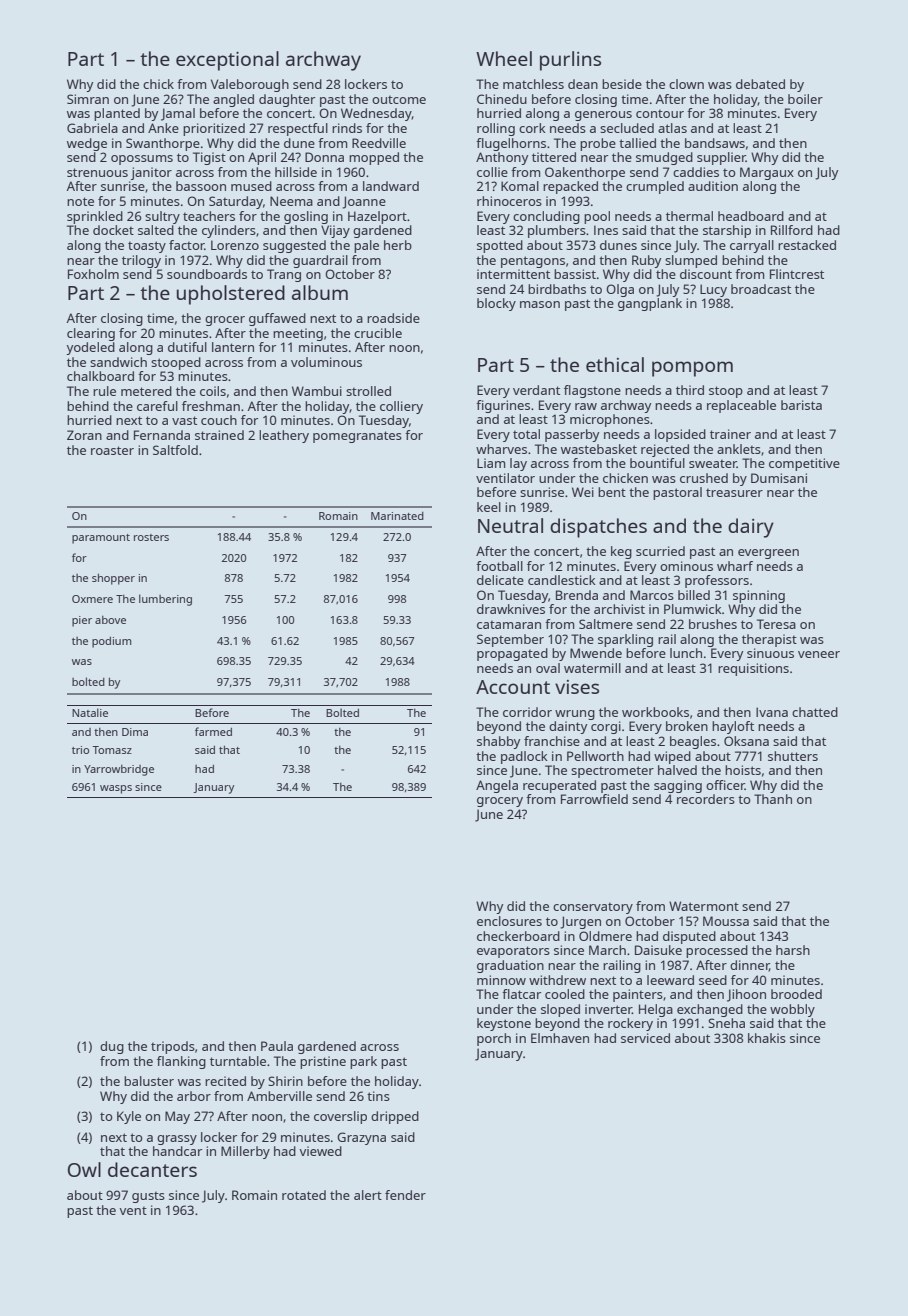 Image resolution: width=908 pixels, height=1316 pixels. What do you see at coordinates (502, 99) in the page?
I see `Chinedu` at bounding box center [502, 99].
